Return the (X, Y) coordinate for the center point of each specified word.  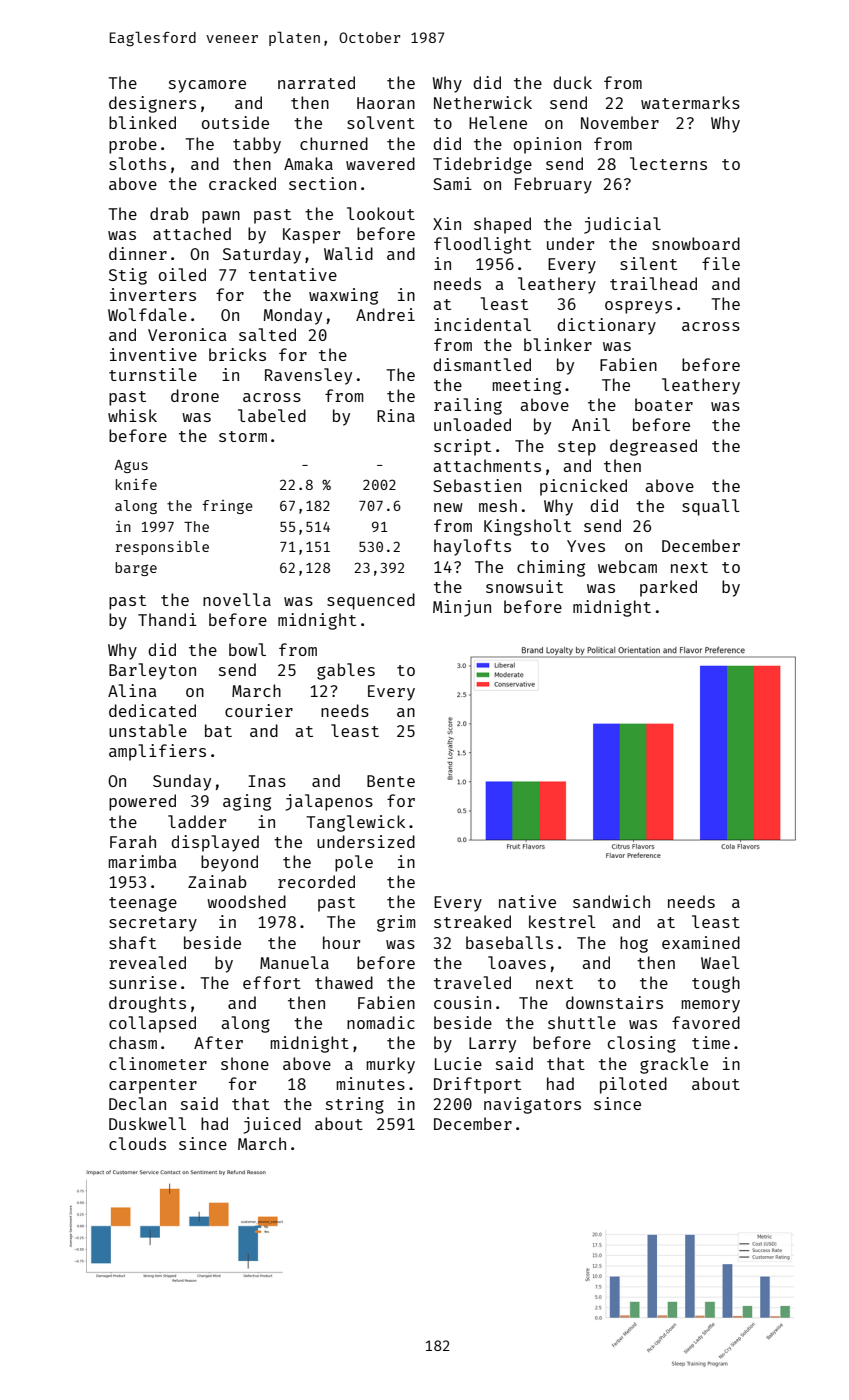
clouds (137, 1143)
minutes (370, 1083)
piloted (633, 1085)
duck (572, 82)
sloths (137, 163)
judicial (622, 225)
